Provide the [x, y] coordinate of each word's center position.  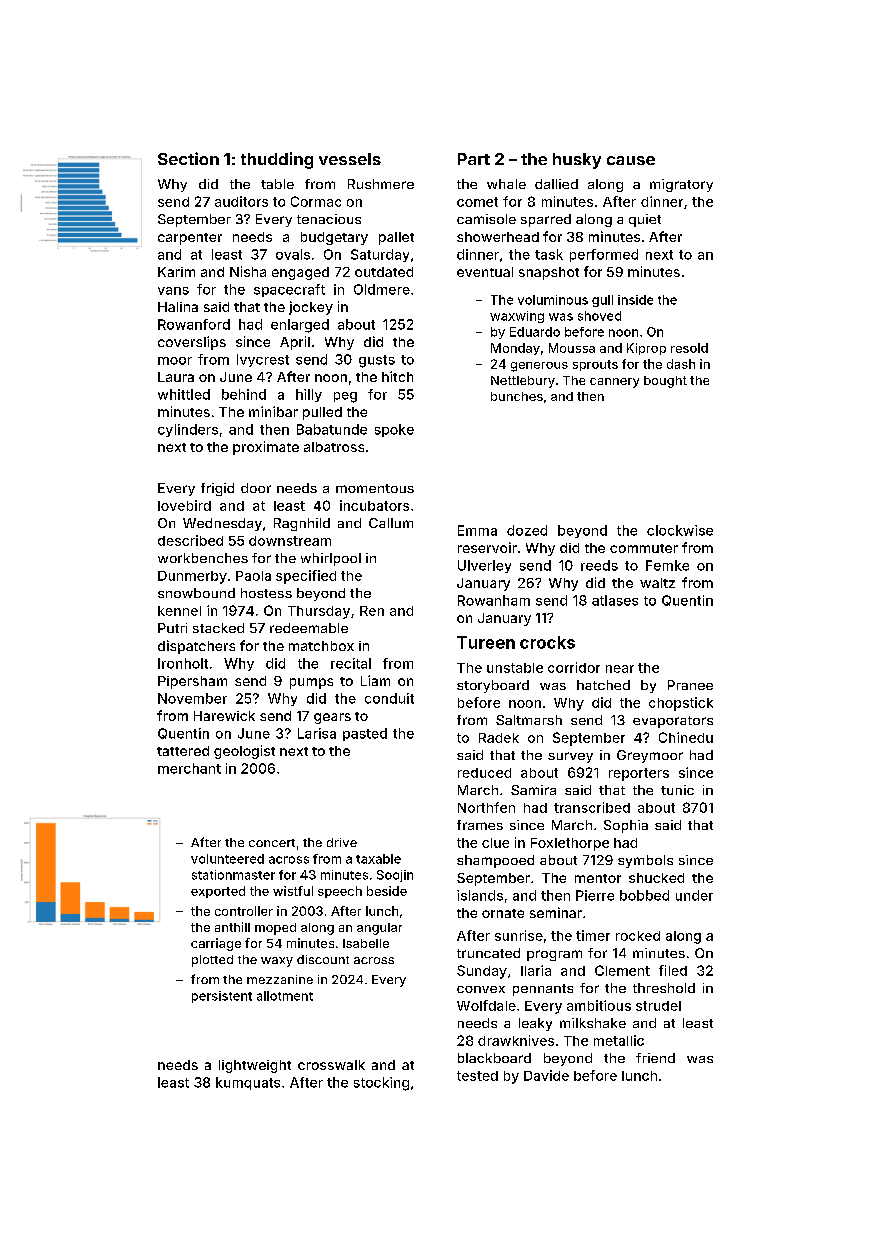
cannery [614, 383]
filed [673, 970]
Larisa [317, 733]
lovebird [184, 505]
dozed [527, 530]
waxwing [517, 317]
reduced [484, 773]
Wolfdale [486, 1005]
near [620, 669]
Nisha [248, 271]
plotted [212, 961]
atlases [615, 600]
